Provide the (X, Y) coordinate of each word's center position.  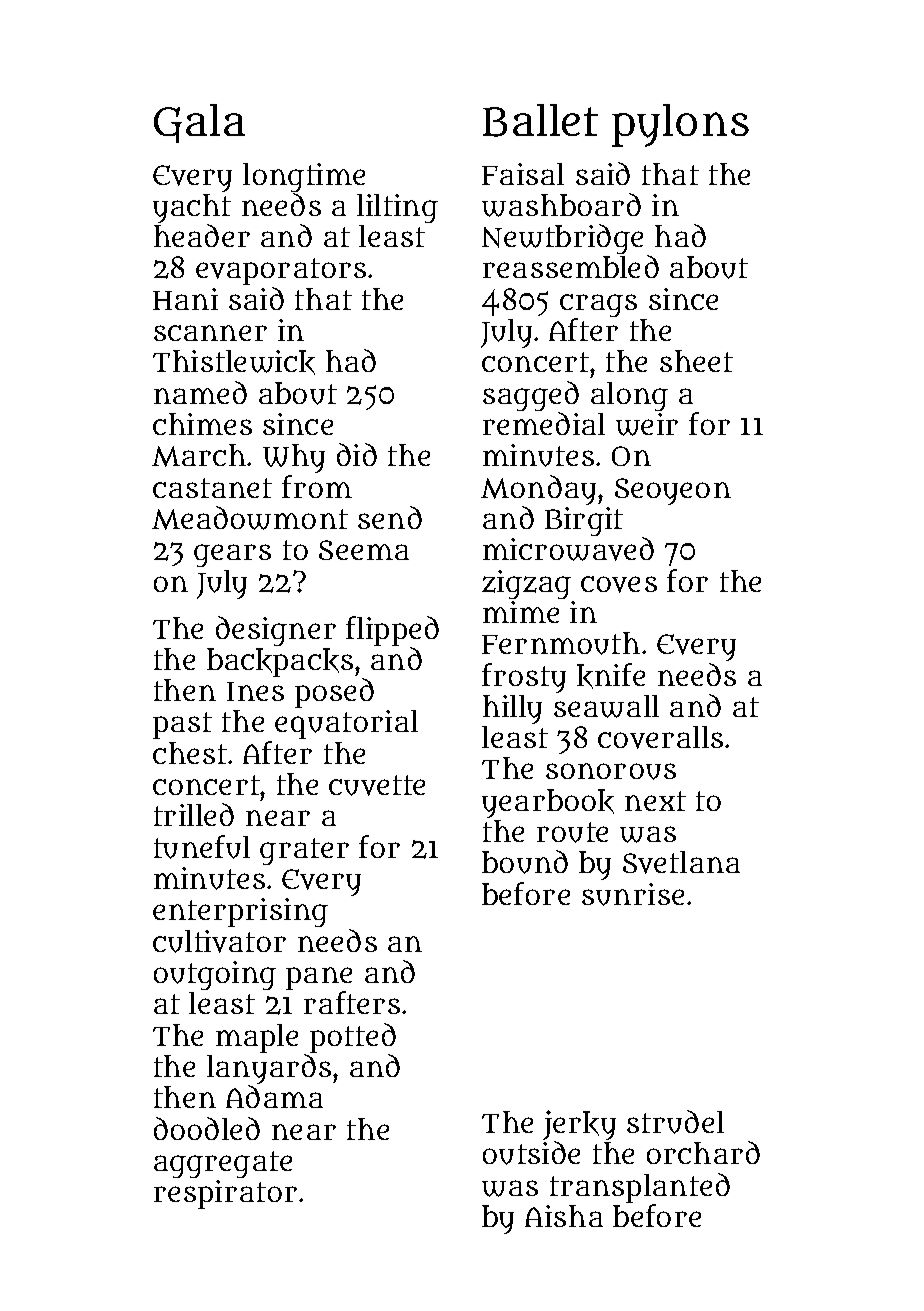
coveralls (660, 737)
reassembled (571, 267)
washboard (561, 205)
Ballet (540, 120)
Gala (199, 123)
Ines (255, 691)
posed (334, 693)
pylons (680, 125)
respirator (225, 1194)
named (200, 392)
